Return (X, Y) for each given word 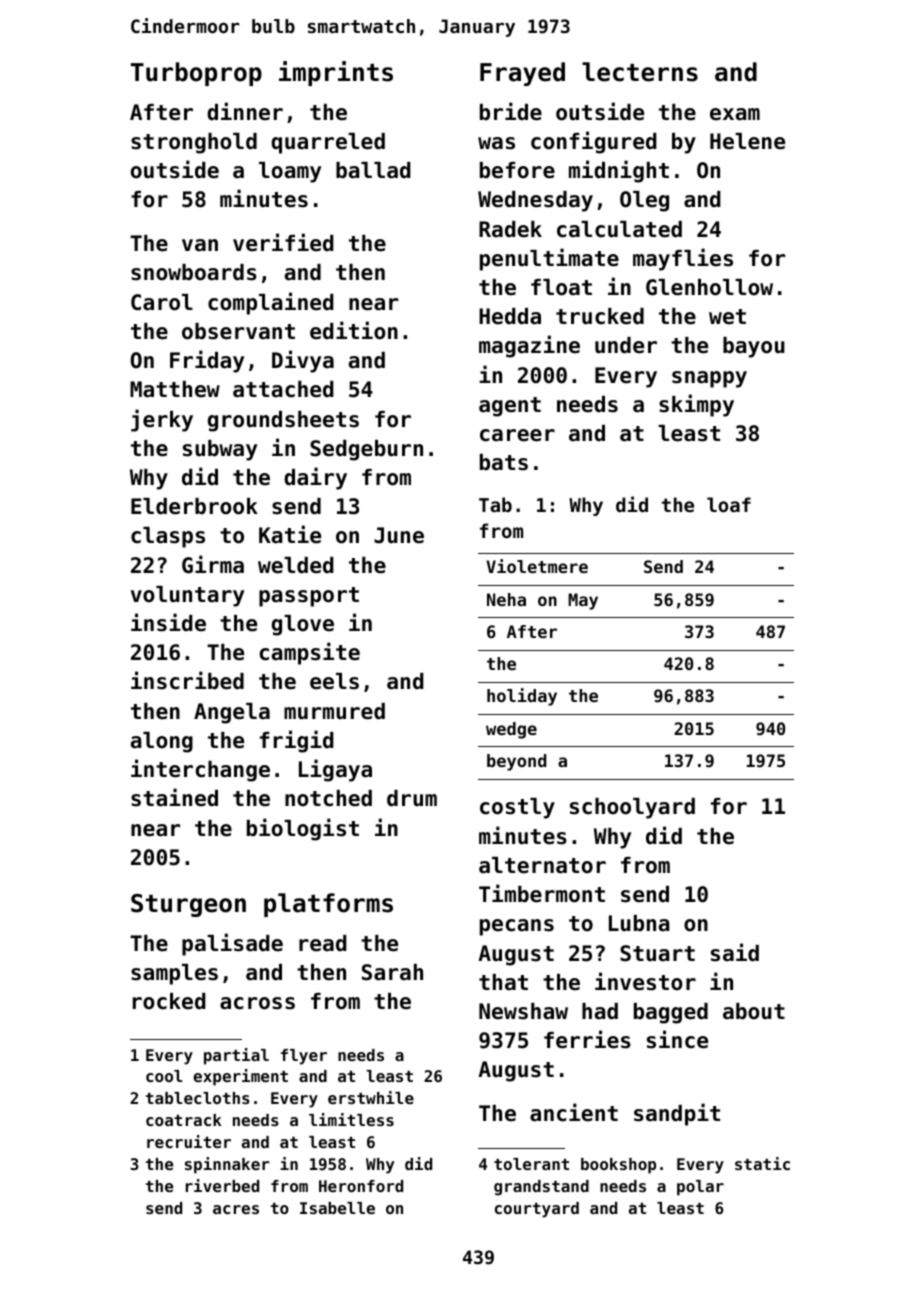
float (561, 287)
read (323, 943)
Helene (747, 141)
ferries (587, 1039)
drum (412, 798)
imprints (336, 73)
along (162, 742)
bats (504, 462)
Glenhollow (709, 287)
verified (283, 242)
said (735, 952)
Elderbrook (194, 506)
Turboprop (196, 74)
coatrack (184, 1120)
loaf (729, 504)
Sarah (392, 972)
